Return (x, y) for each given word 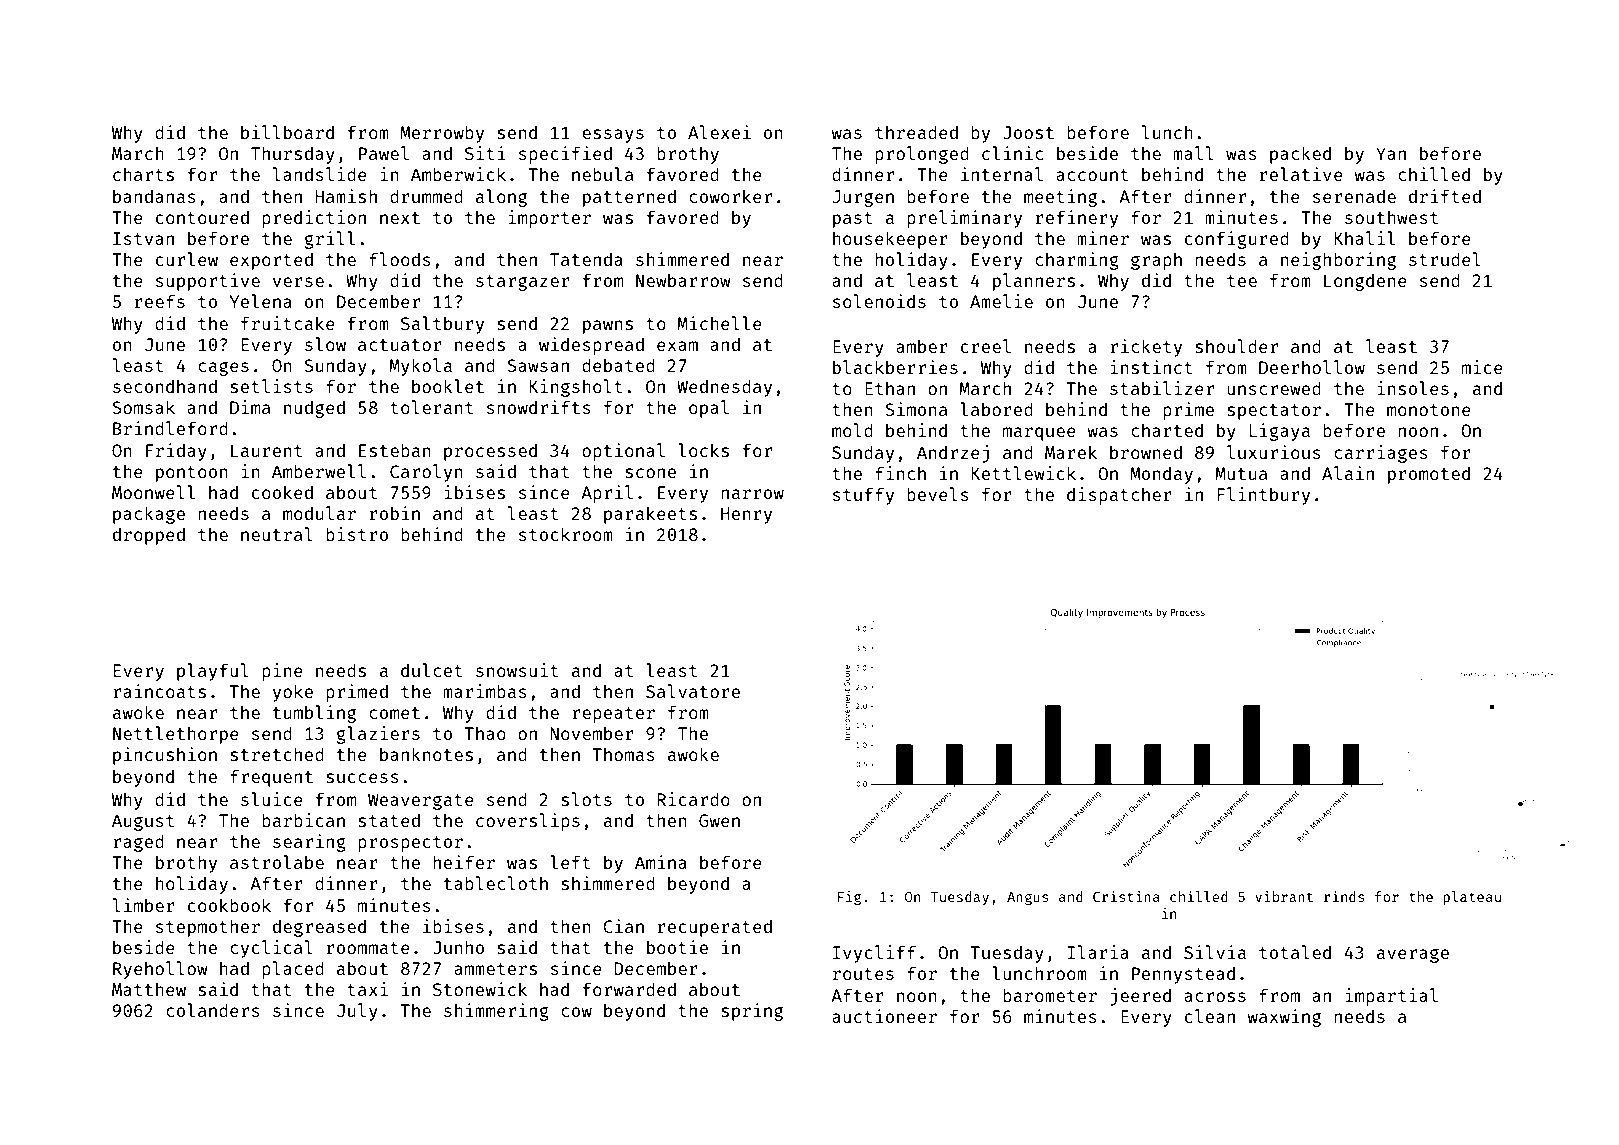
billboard (287, 132)
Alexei (719, 132)
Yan (1391, 153)
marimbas (485, 691)
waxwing (1284, 1018)
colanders (213, 1010)
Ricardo (693, 799)
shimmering (496, 1012)
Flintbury (1263, 496)
